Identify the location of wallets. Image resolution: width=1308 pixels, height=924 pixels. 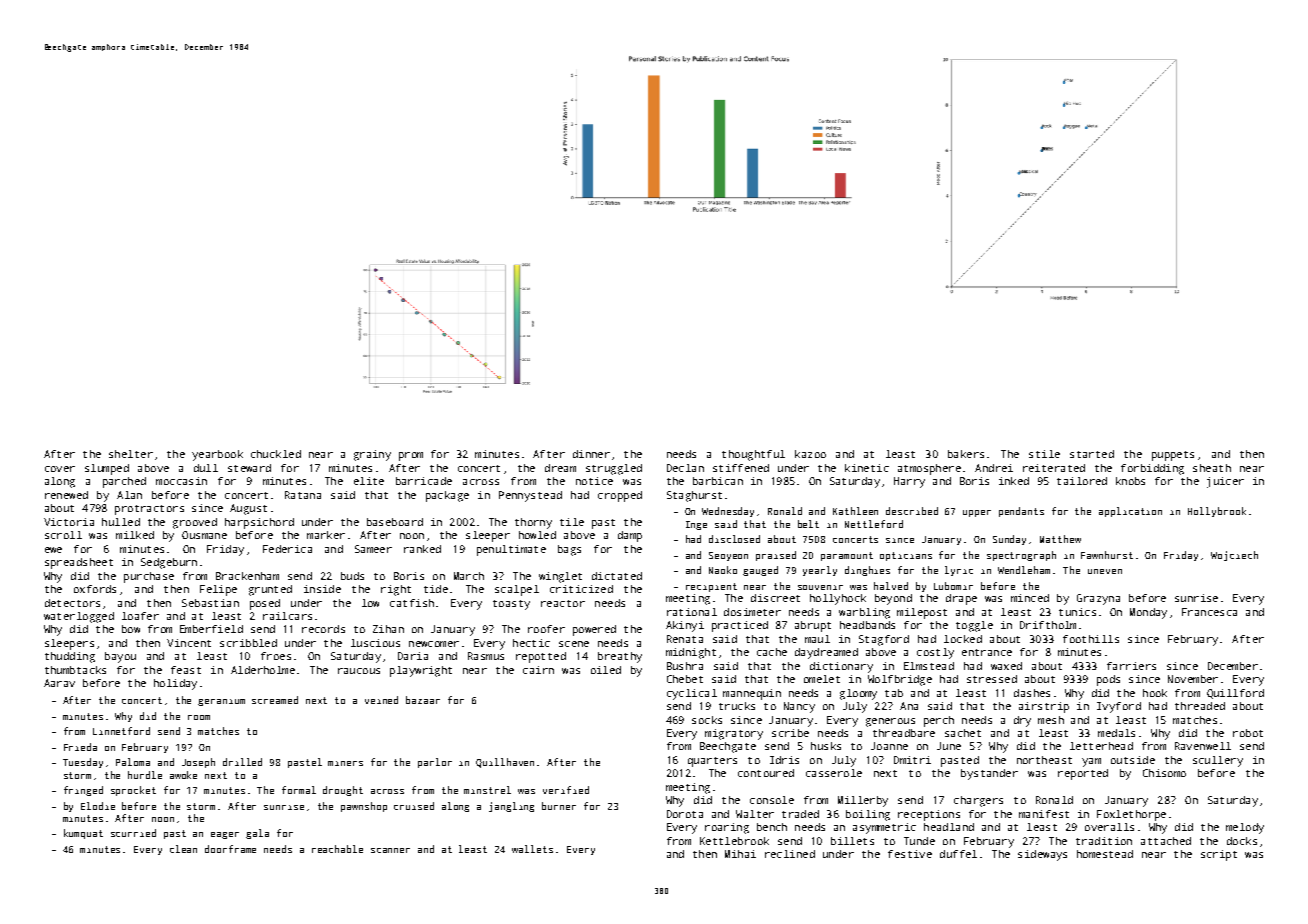
(532, 849).
